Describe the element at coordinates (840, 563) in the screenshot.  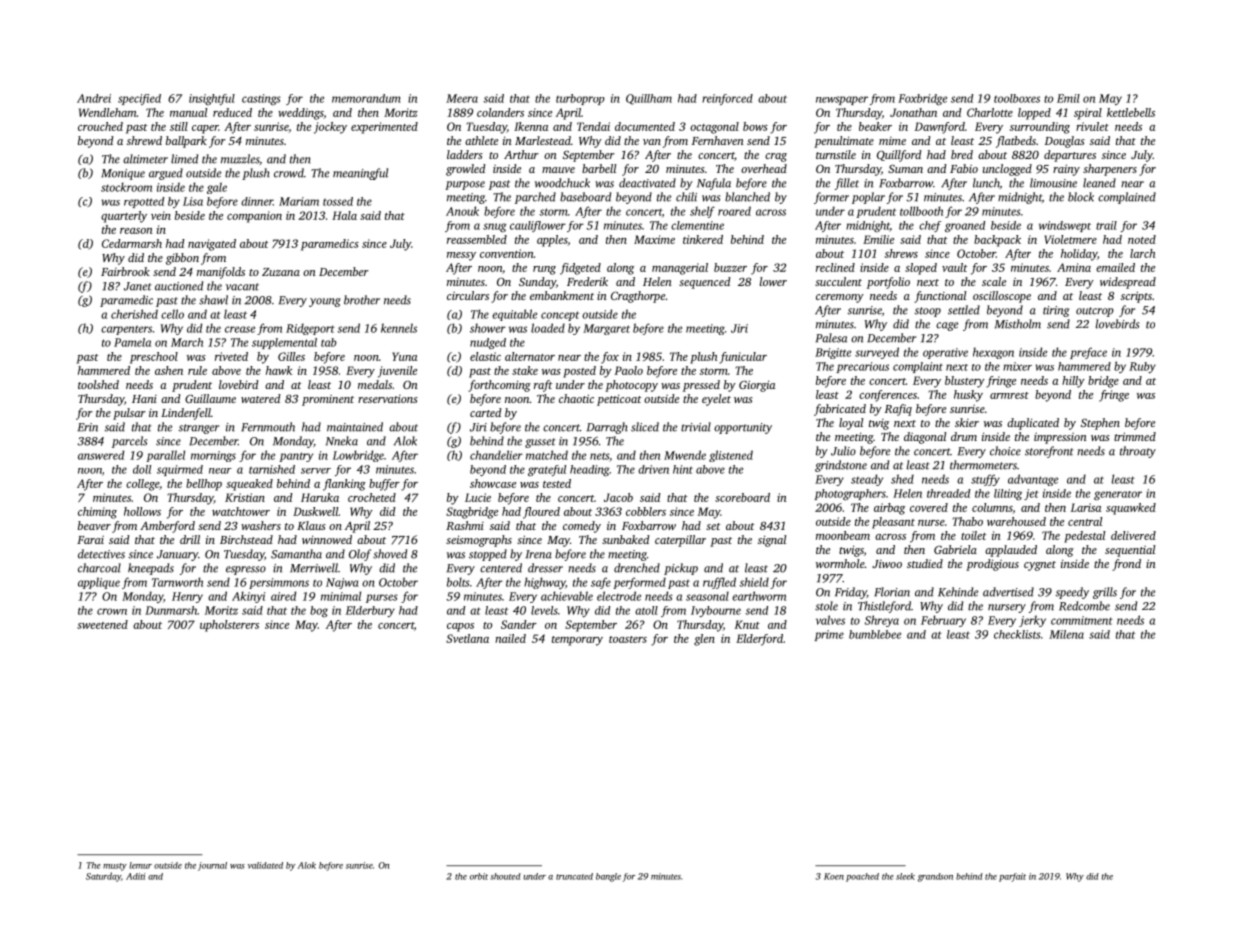
I see `wormhole` at that location.
